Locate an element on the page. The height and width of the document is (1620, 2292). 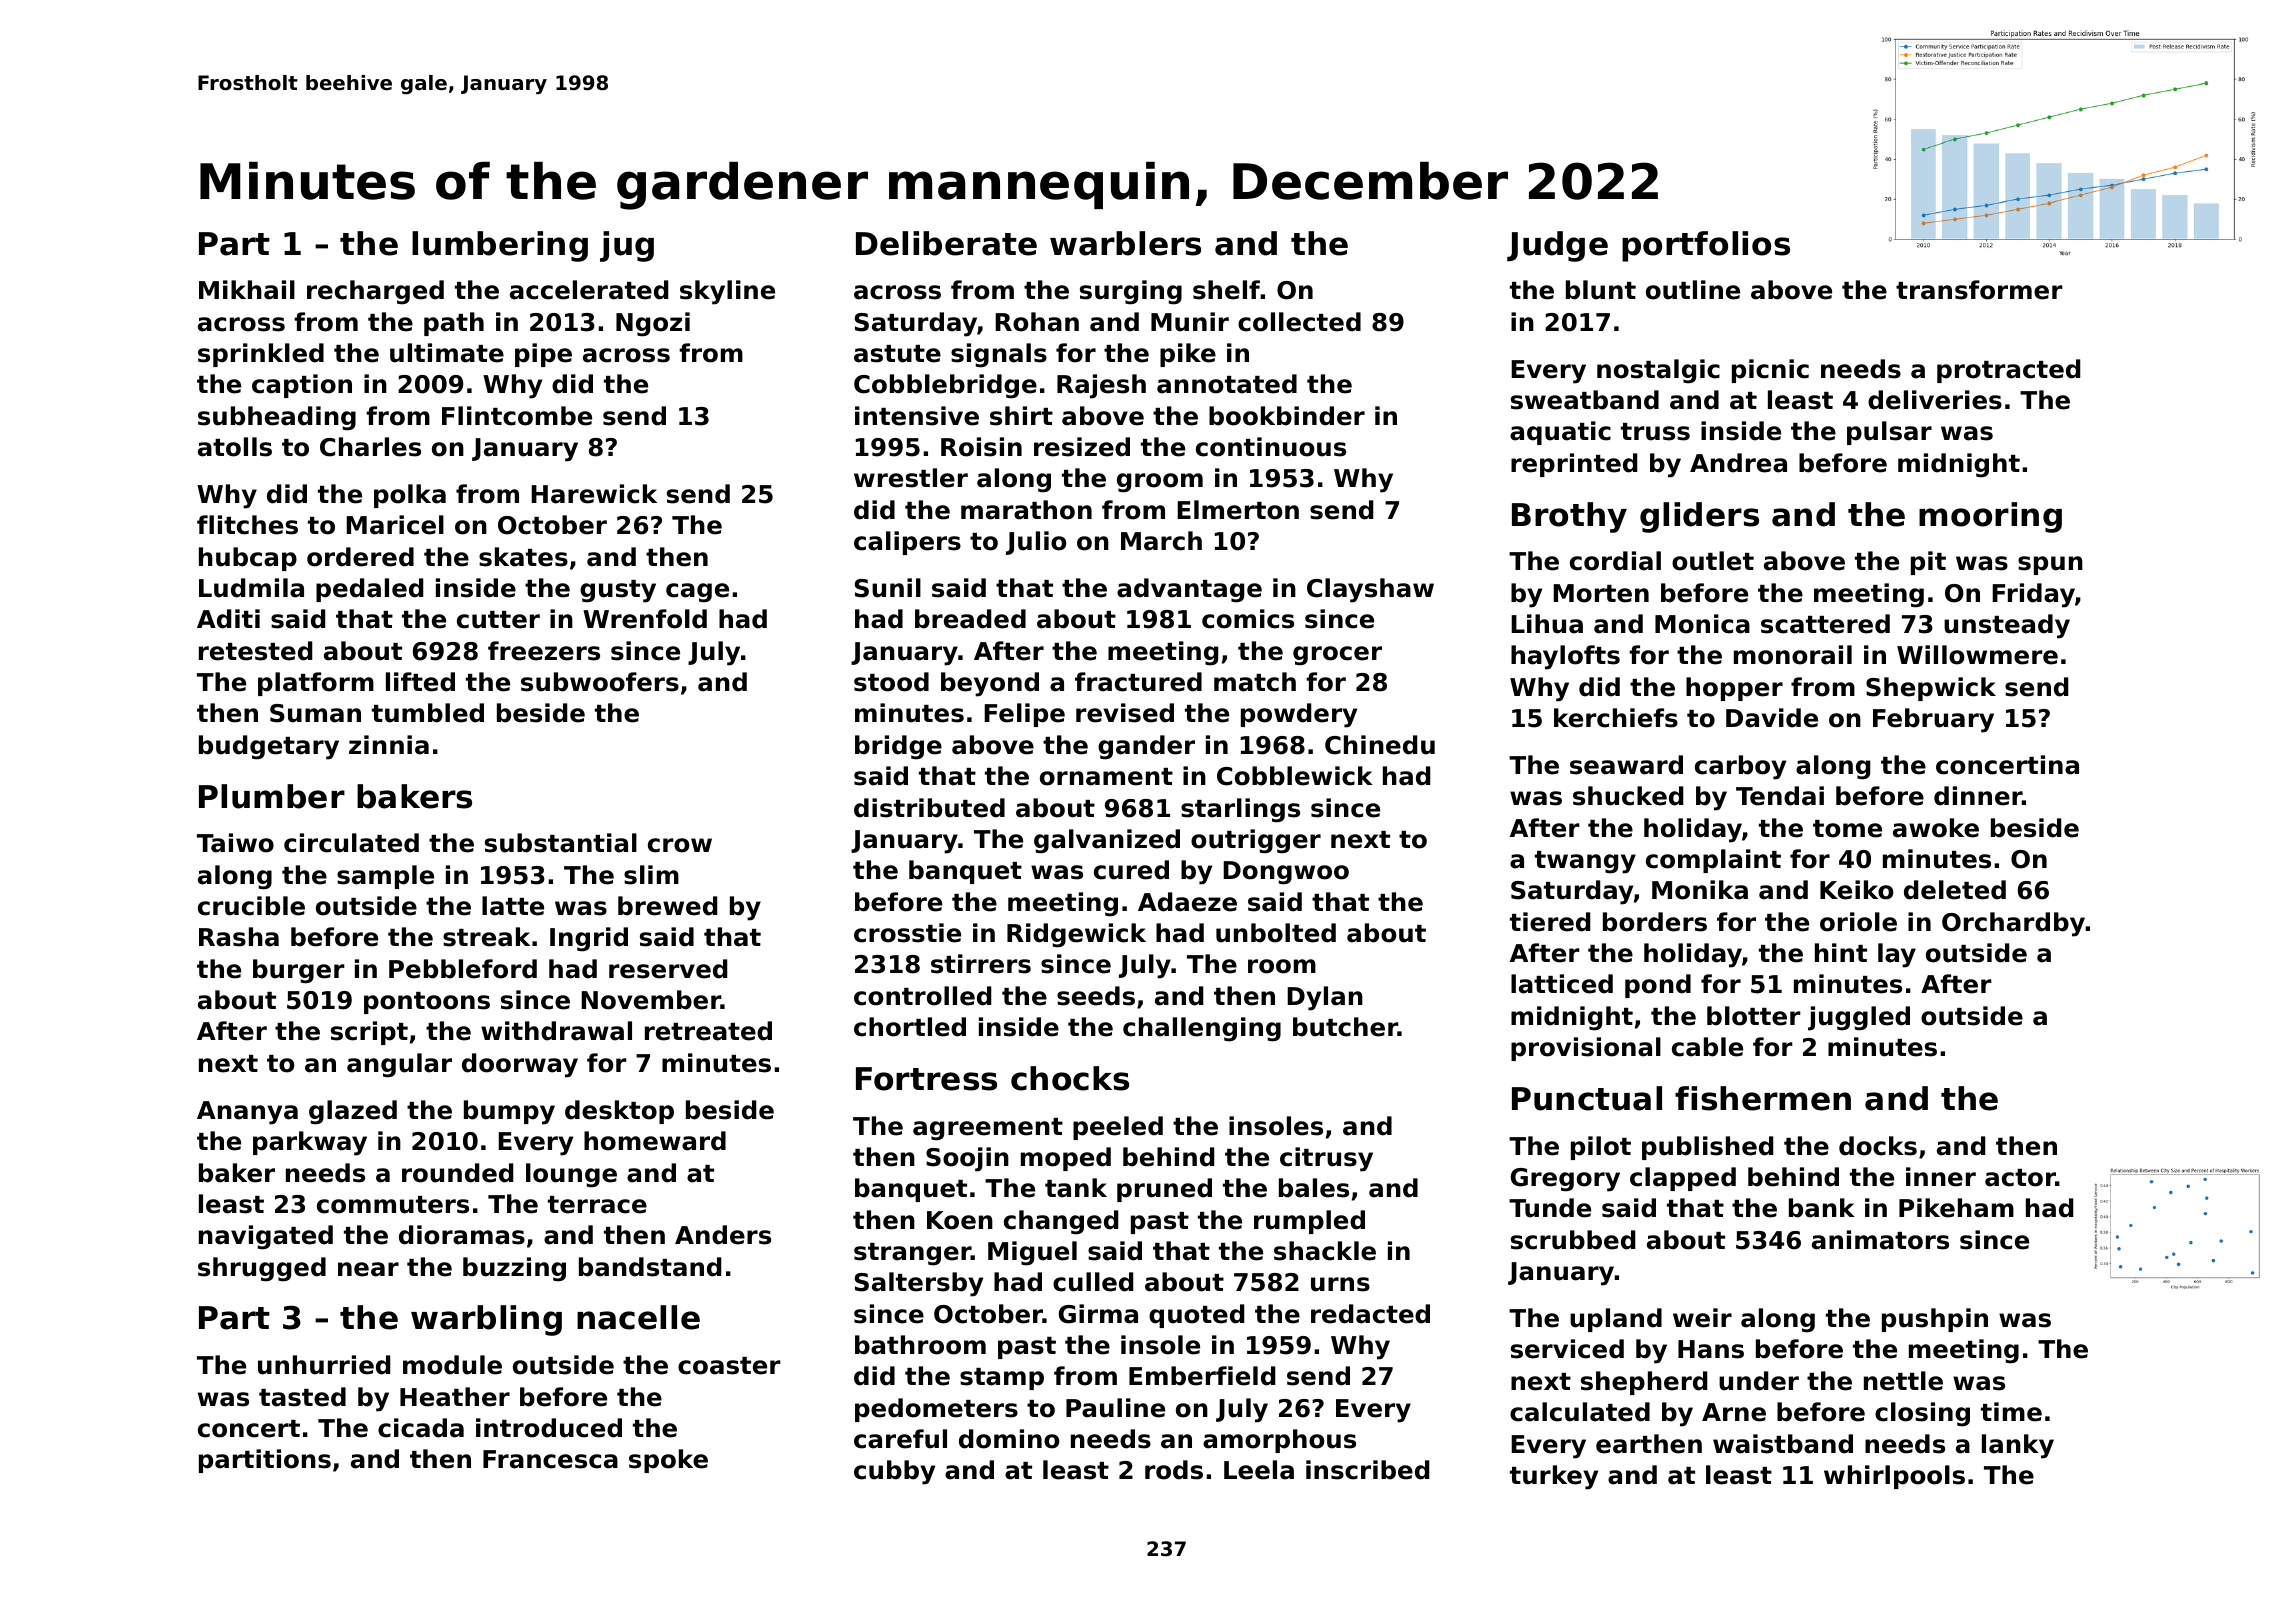
Orchardby is located at coordinates (2013, 924).
